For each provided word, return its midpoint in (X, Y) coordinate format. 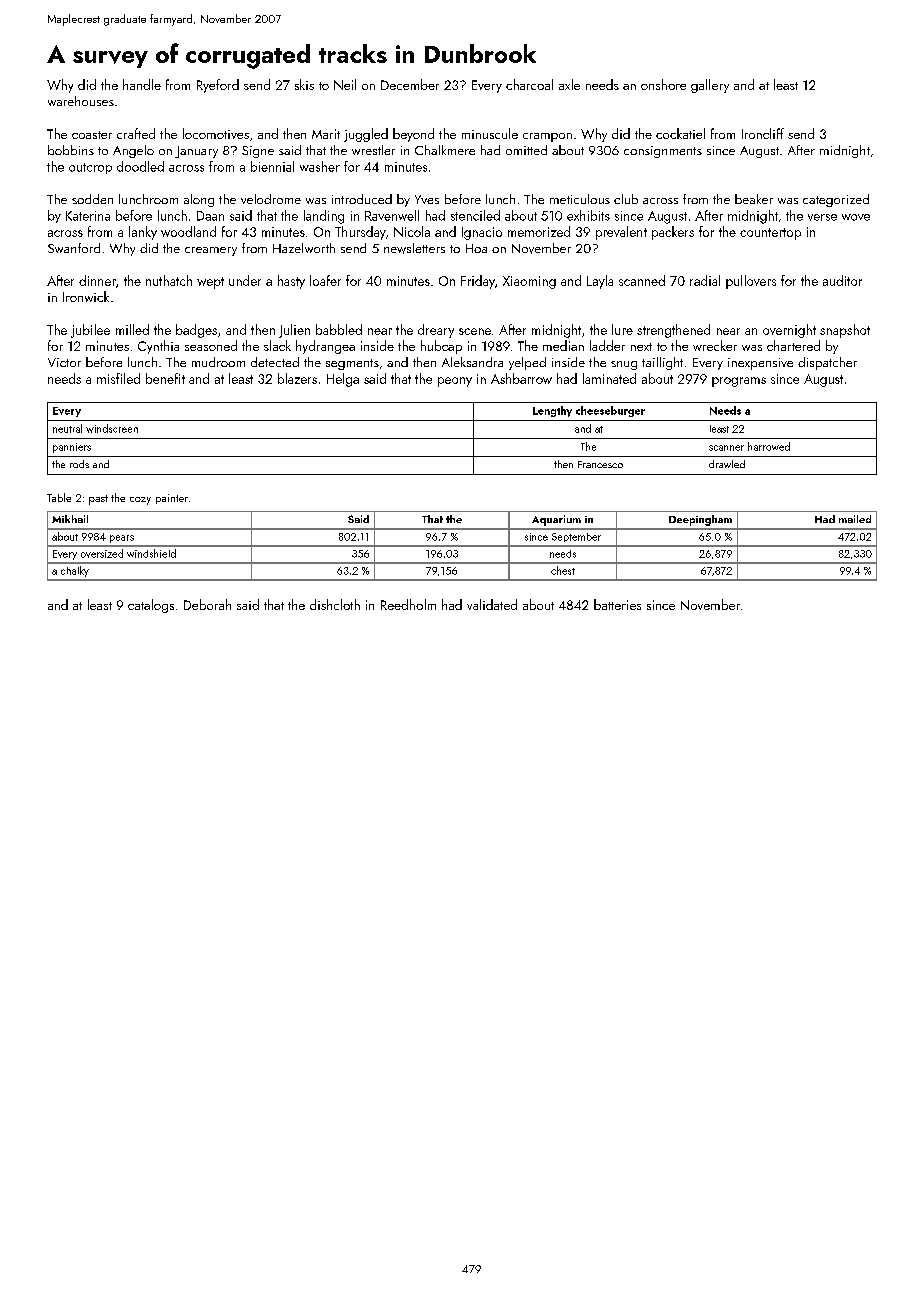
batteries (617, 604)
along (199, 200)
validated (492, 604)
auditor (842, 280)
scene (475, 331)
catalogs (151, 606)
